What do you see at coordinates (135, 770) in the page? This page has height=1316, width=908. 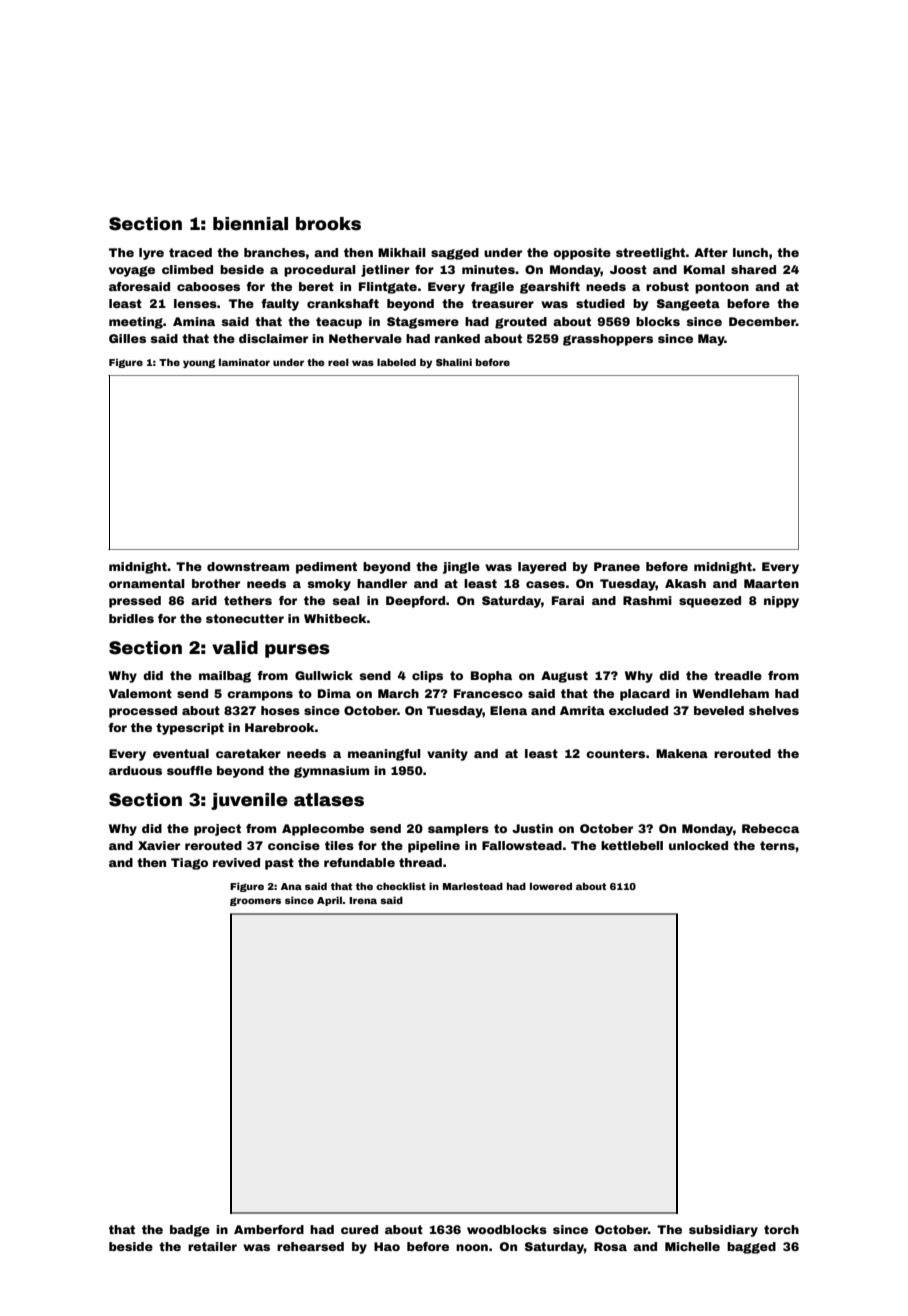 I see `arduous` at bounding box center [135, 770].
